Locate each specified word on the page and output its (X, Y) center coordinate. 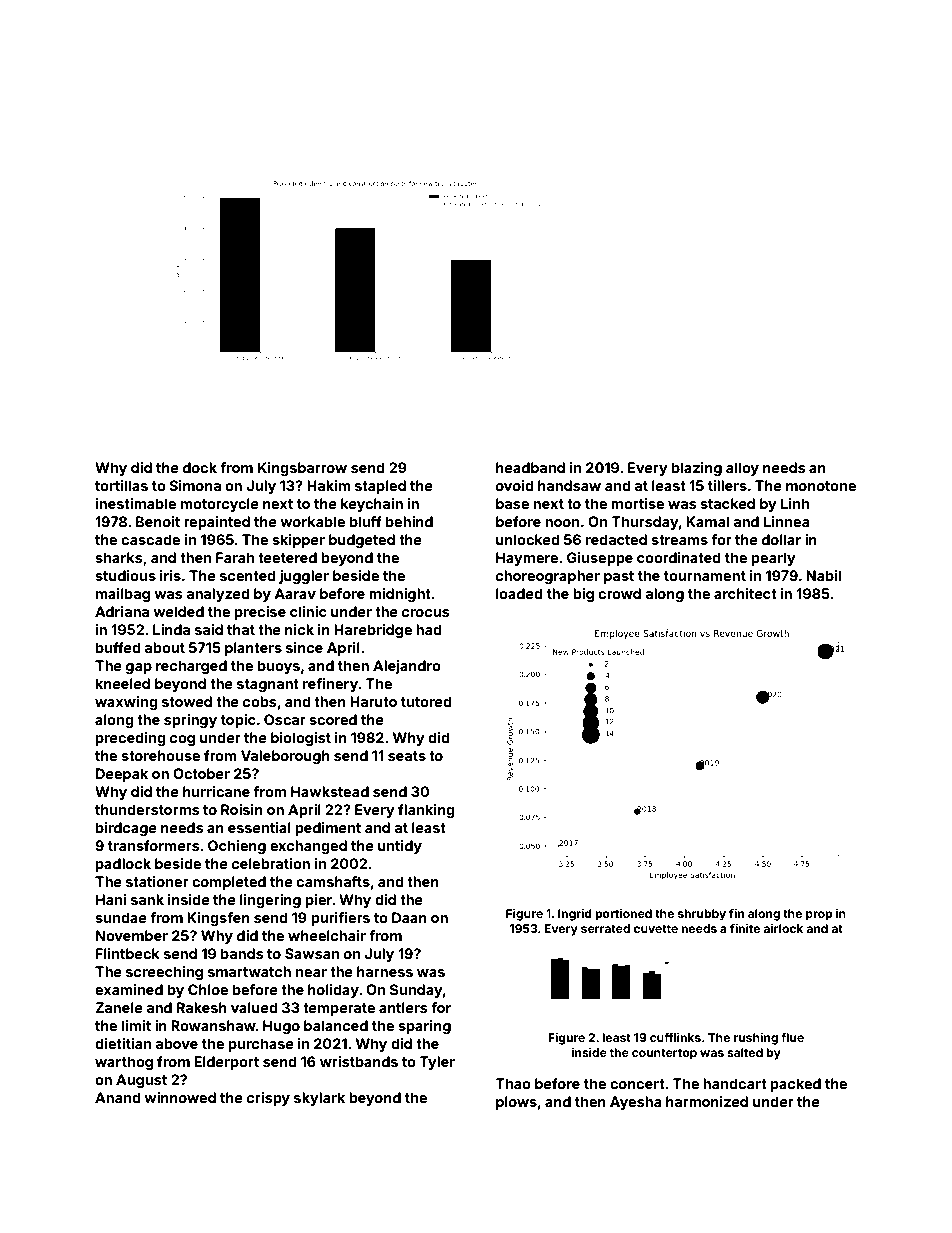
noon (562, 523)
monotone (821, 486)
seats (407, 756)
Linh (795, 503)
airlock (783, 928)
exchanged (308, 847)
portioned (623, 915)
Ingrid (575, 915)
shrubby (702, 915)
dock (200, 467)
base (512, 503)
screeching (164, 973)
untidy (400, 847)
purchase (261, 1045)
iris (170, 575)
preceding (131, 739)
